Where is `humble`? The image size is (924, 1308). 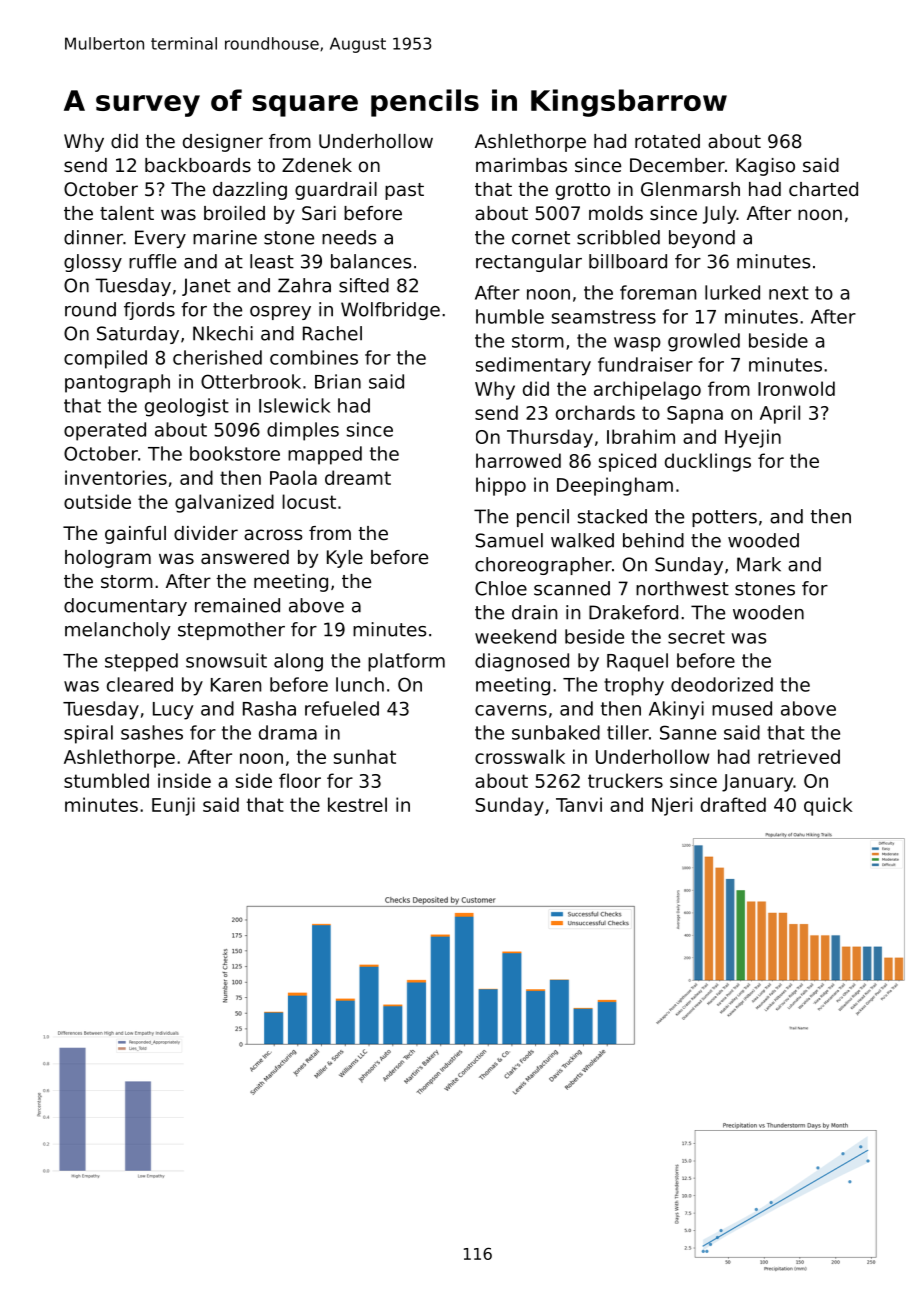 humble is located at coordinates (510, 316).
